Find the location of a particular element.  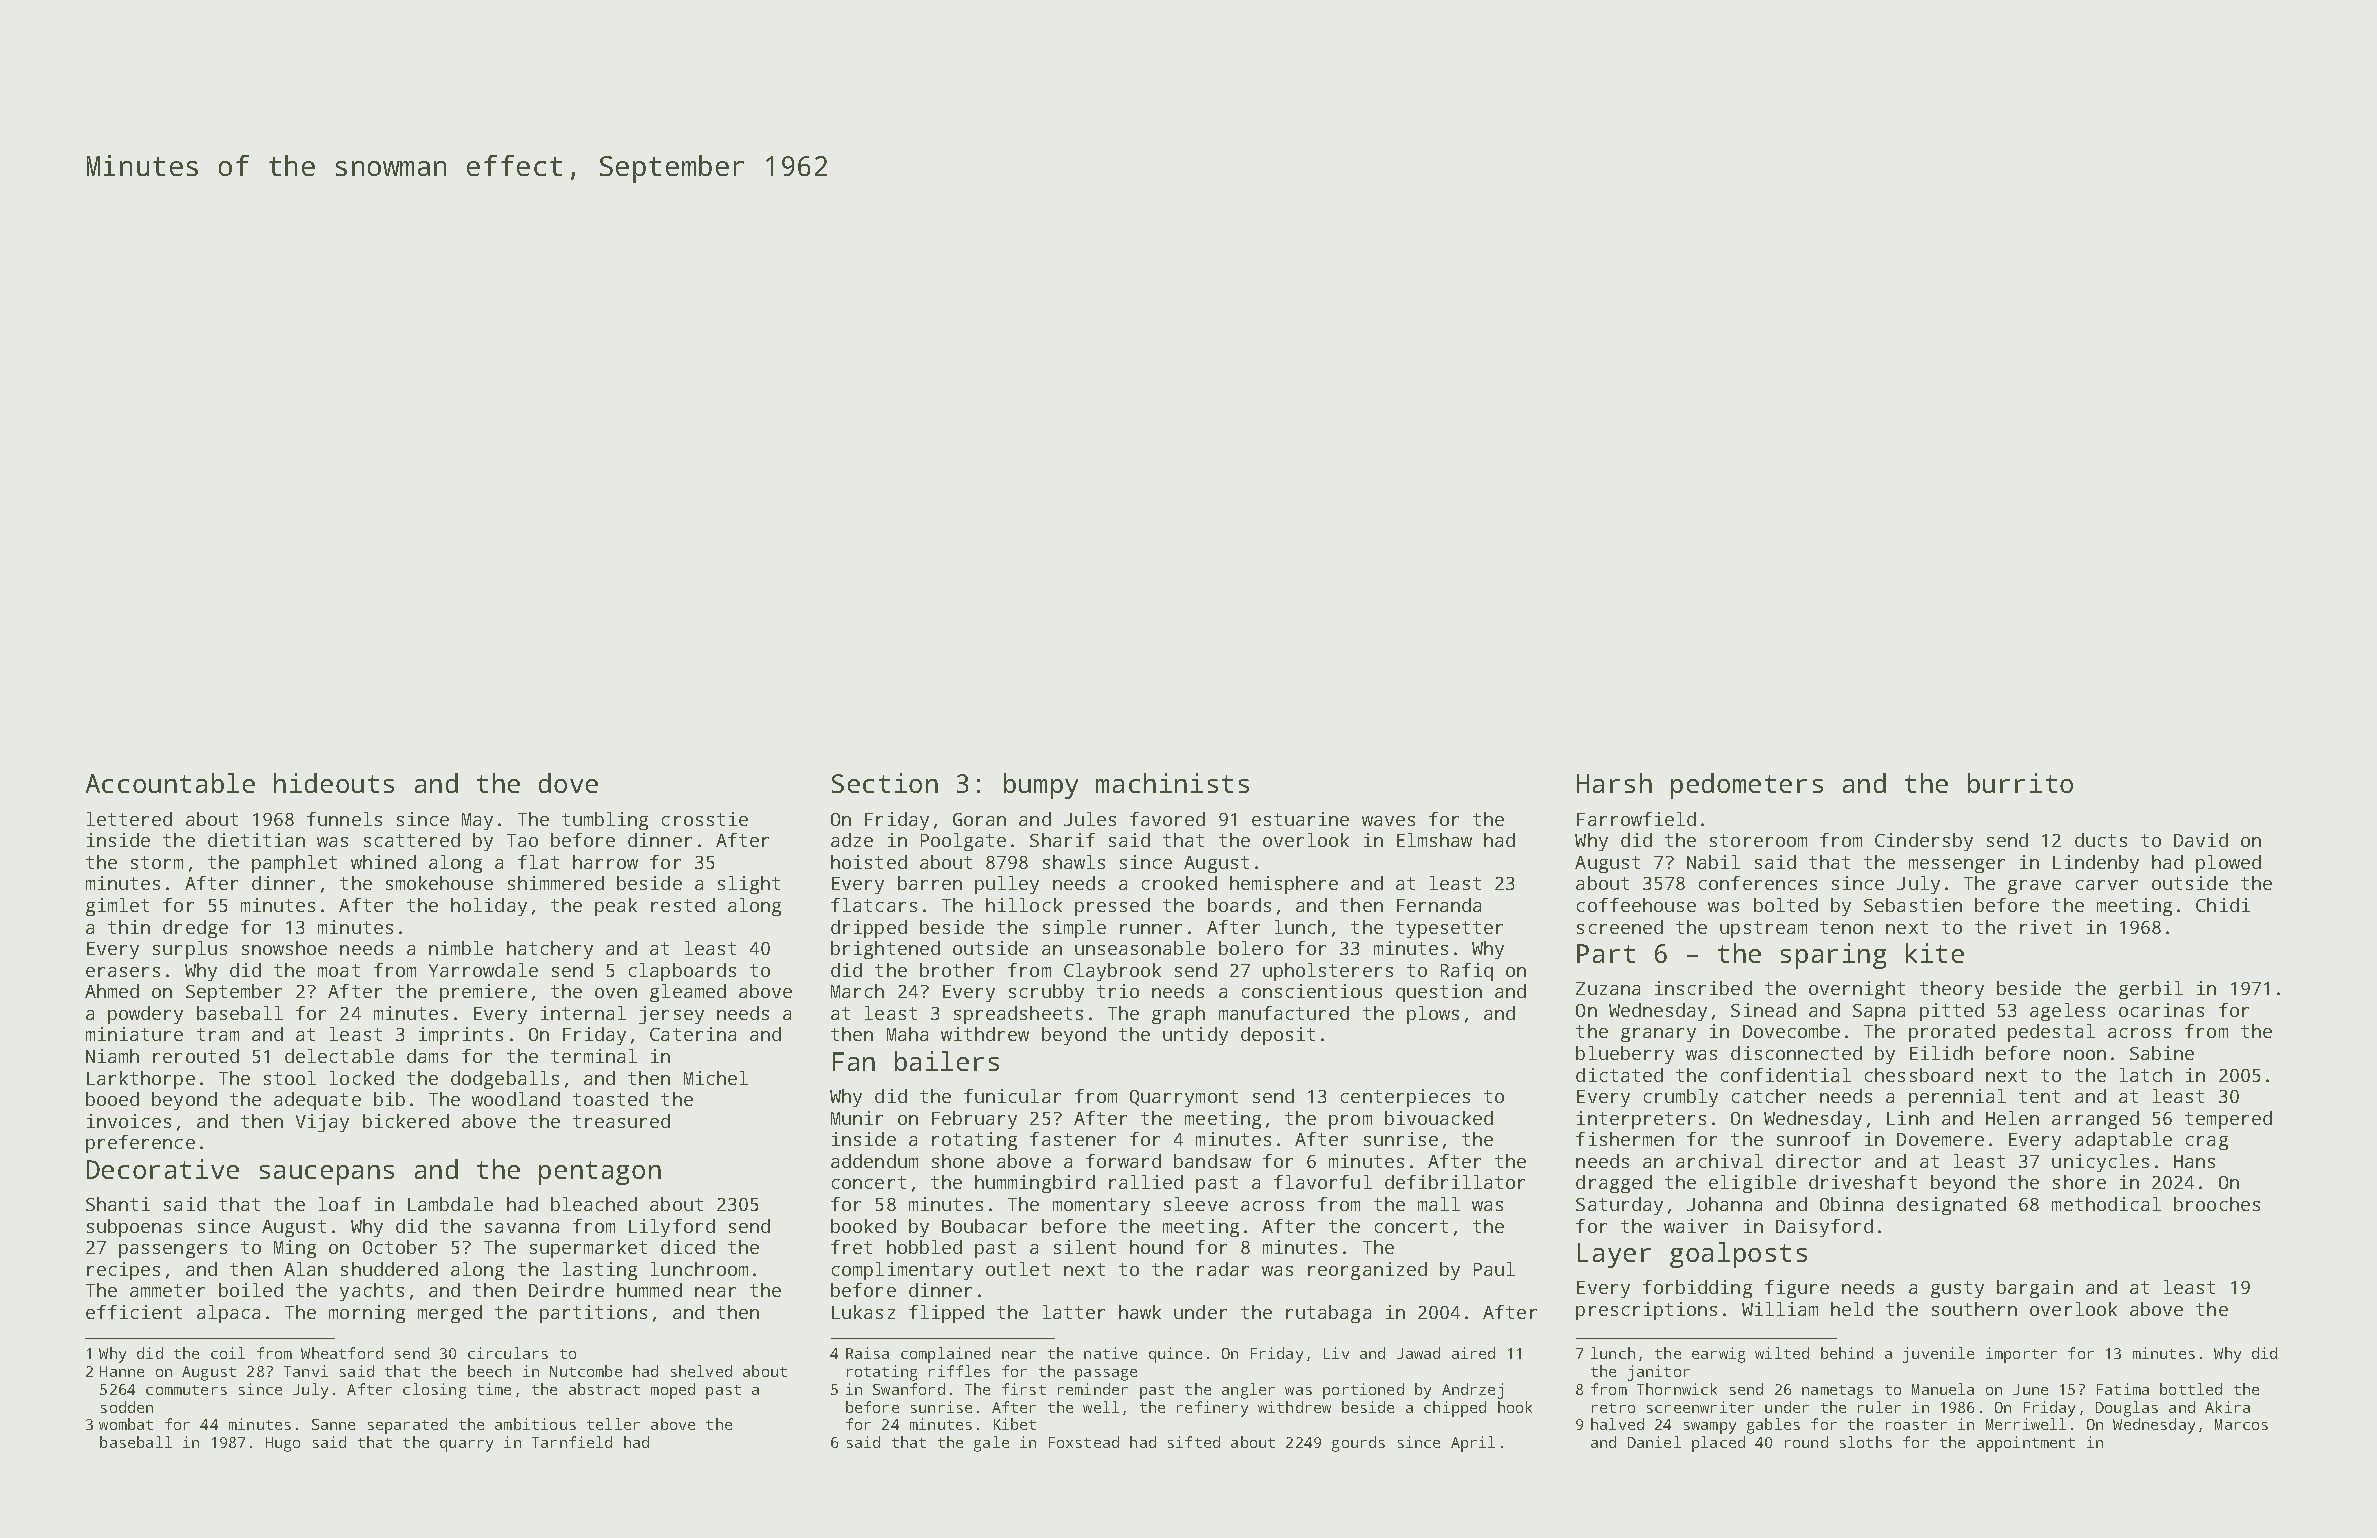

Larkthorpe is located at coordinates (141, 1080).
